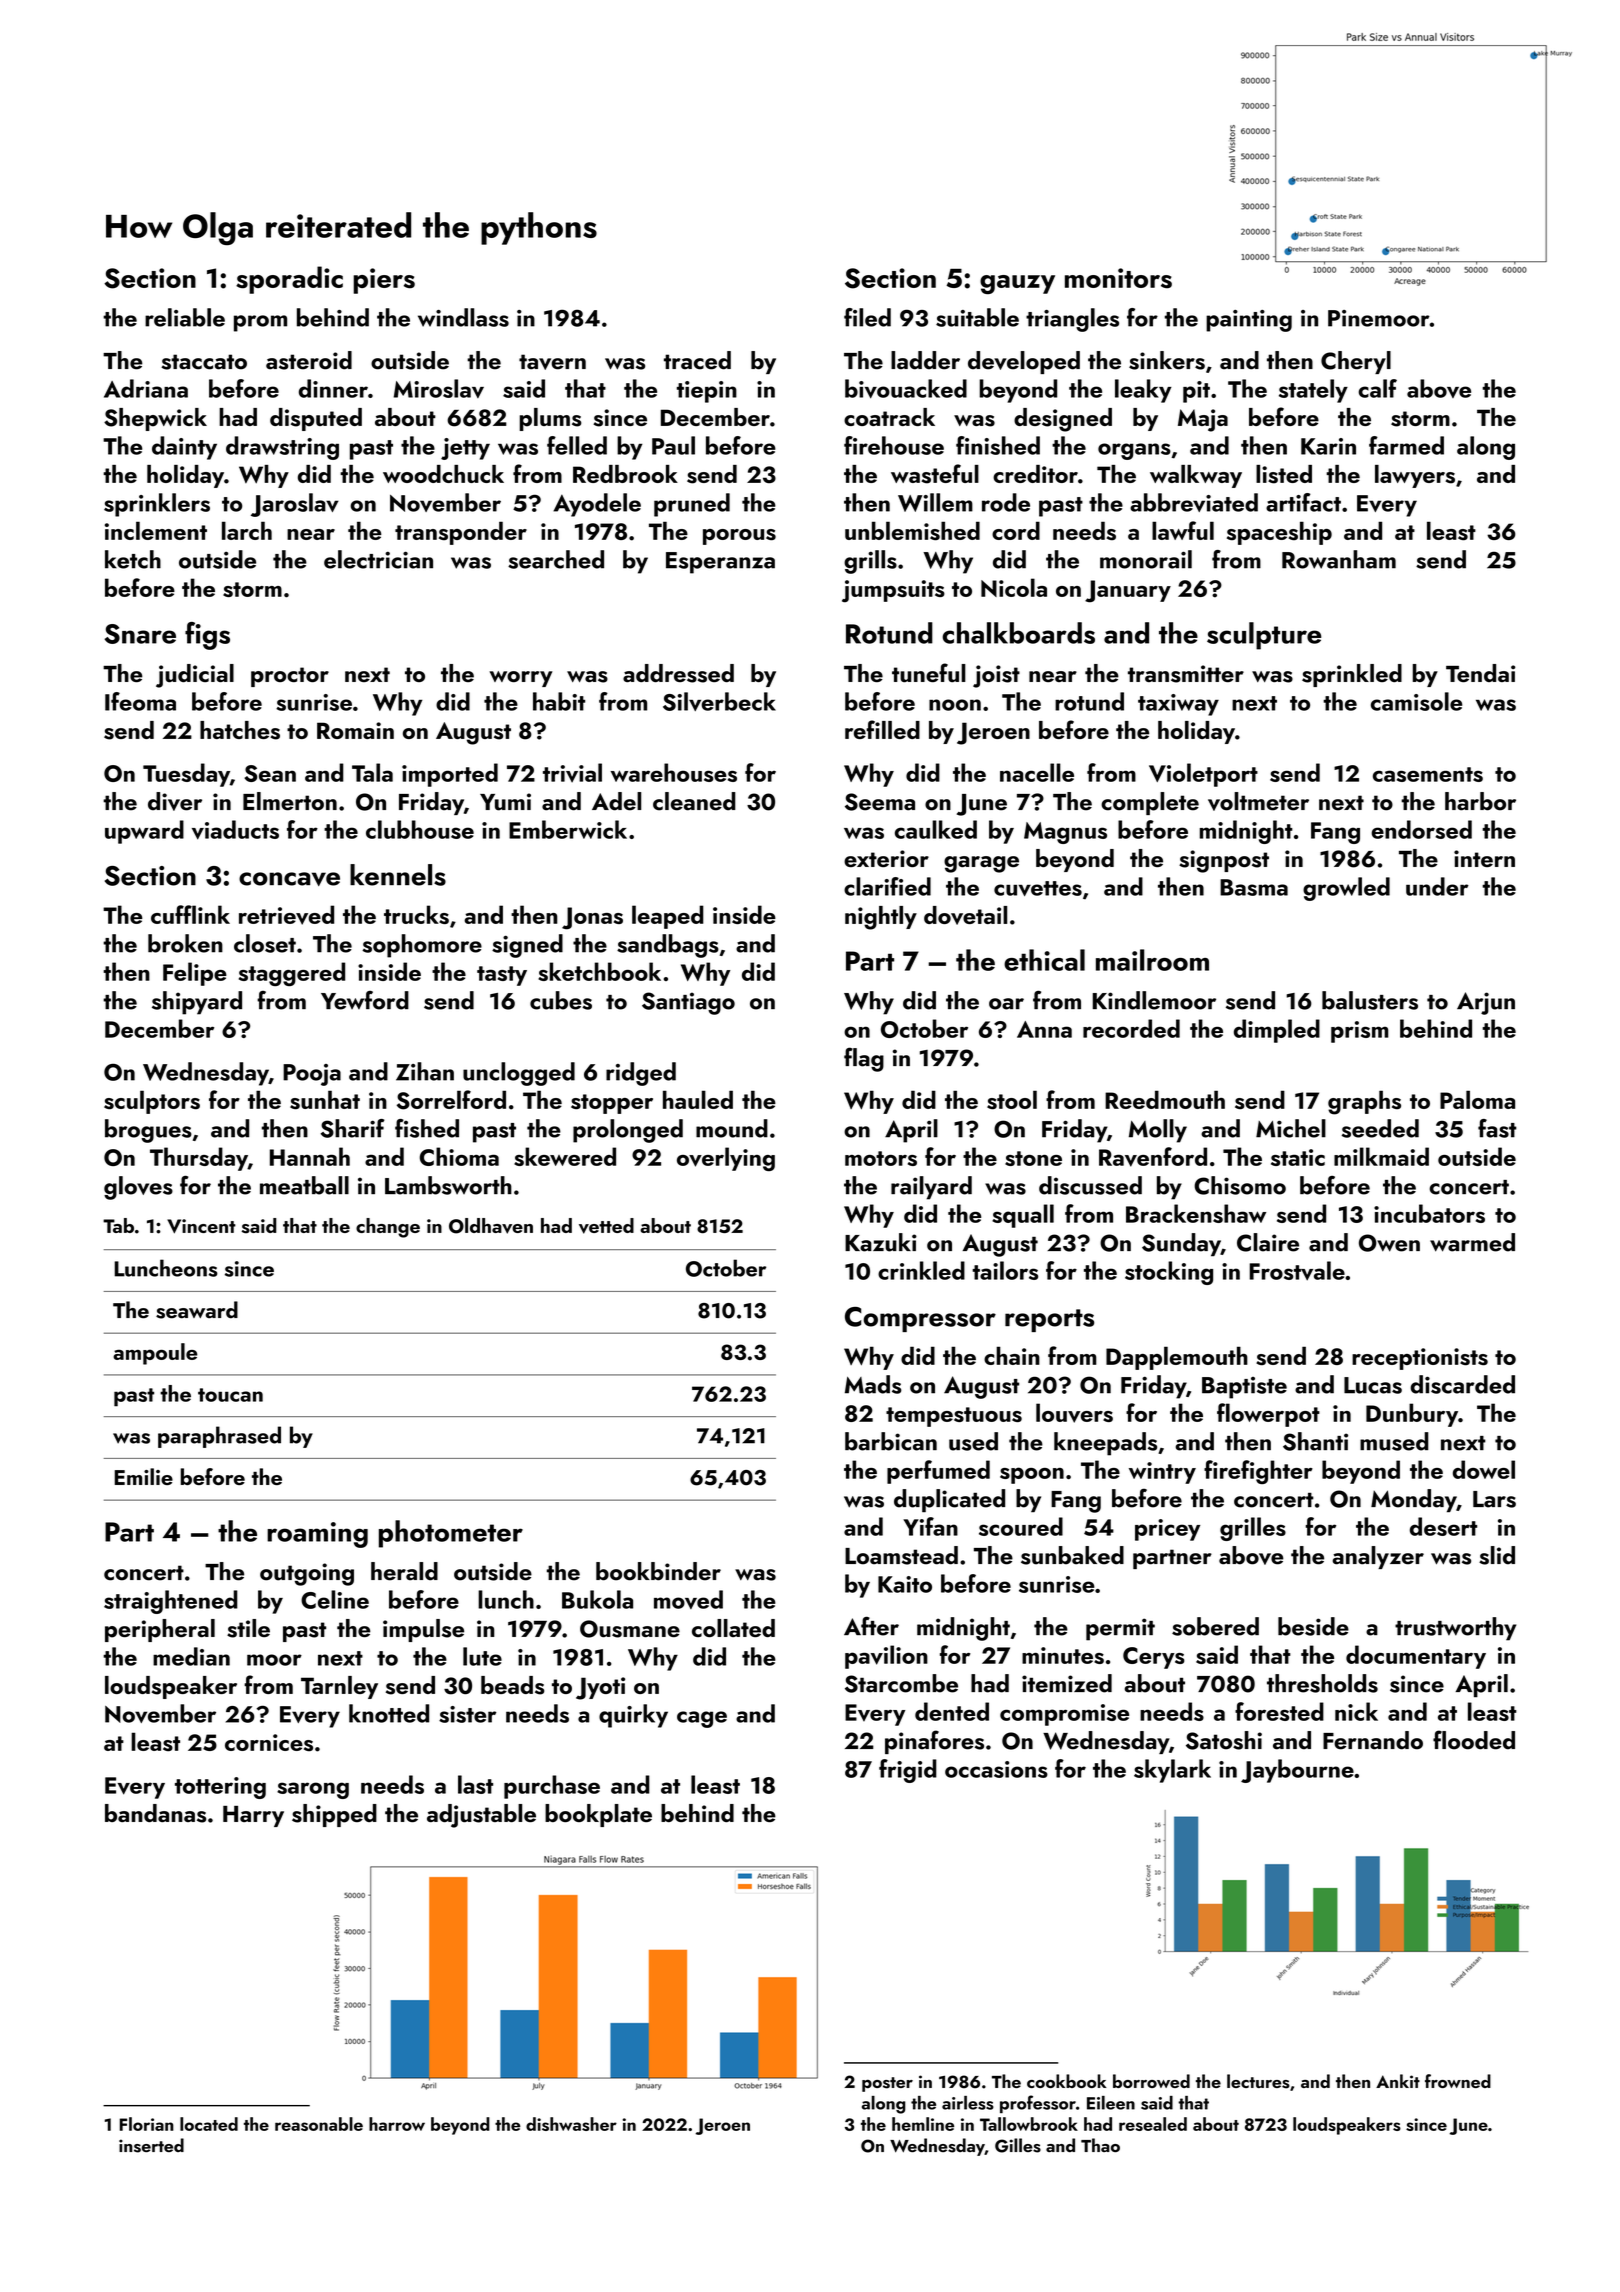 This document has height=2292, width=1620. I want to click on searched, so click(556, 559).
